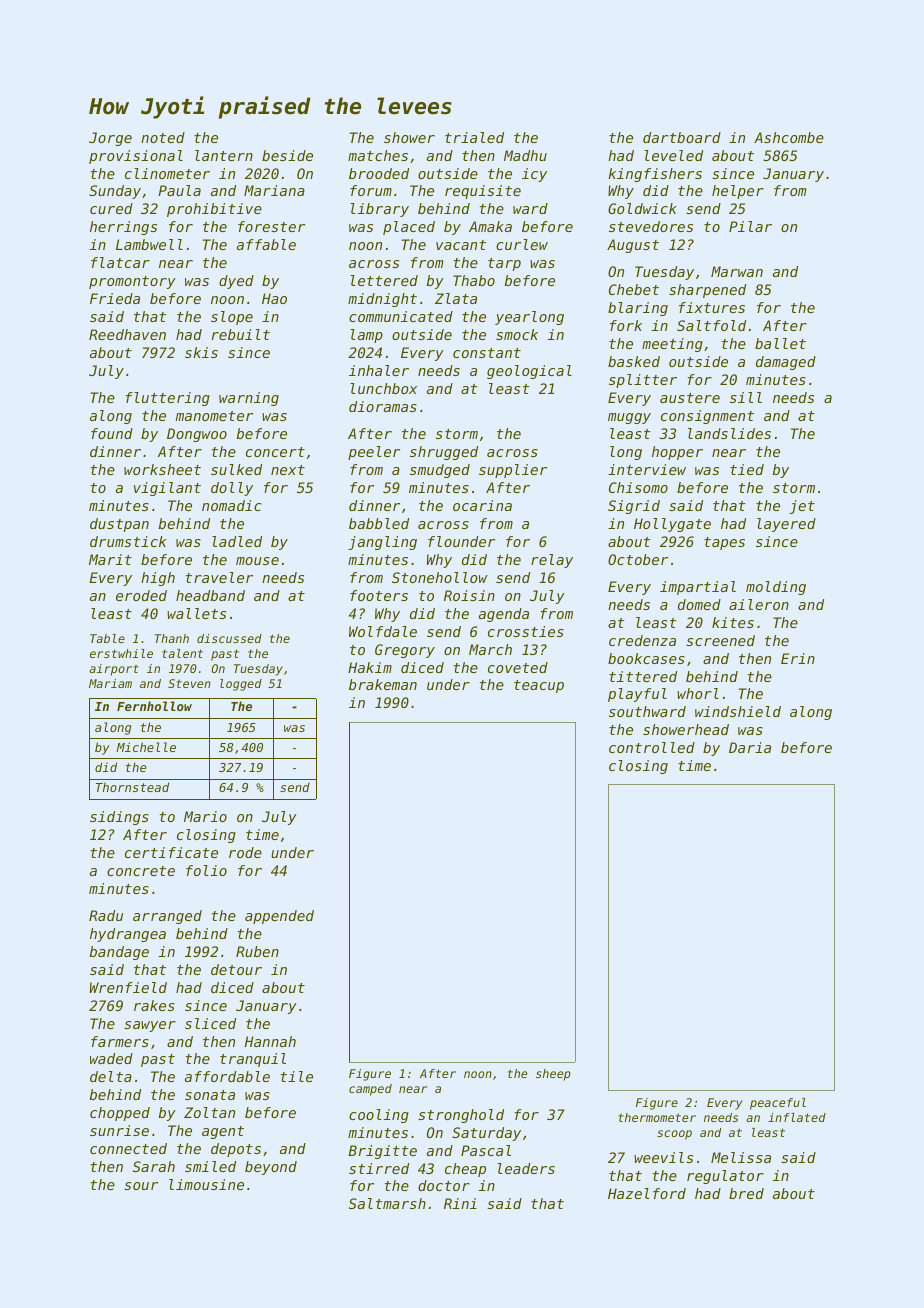 Image resolution: width=924 pixels, height=1308 pixels. What do you see at coordinates (206, 1184) in the screenshot?
I see `limousine` at bounding box center [206, 1184].
